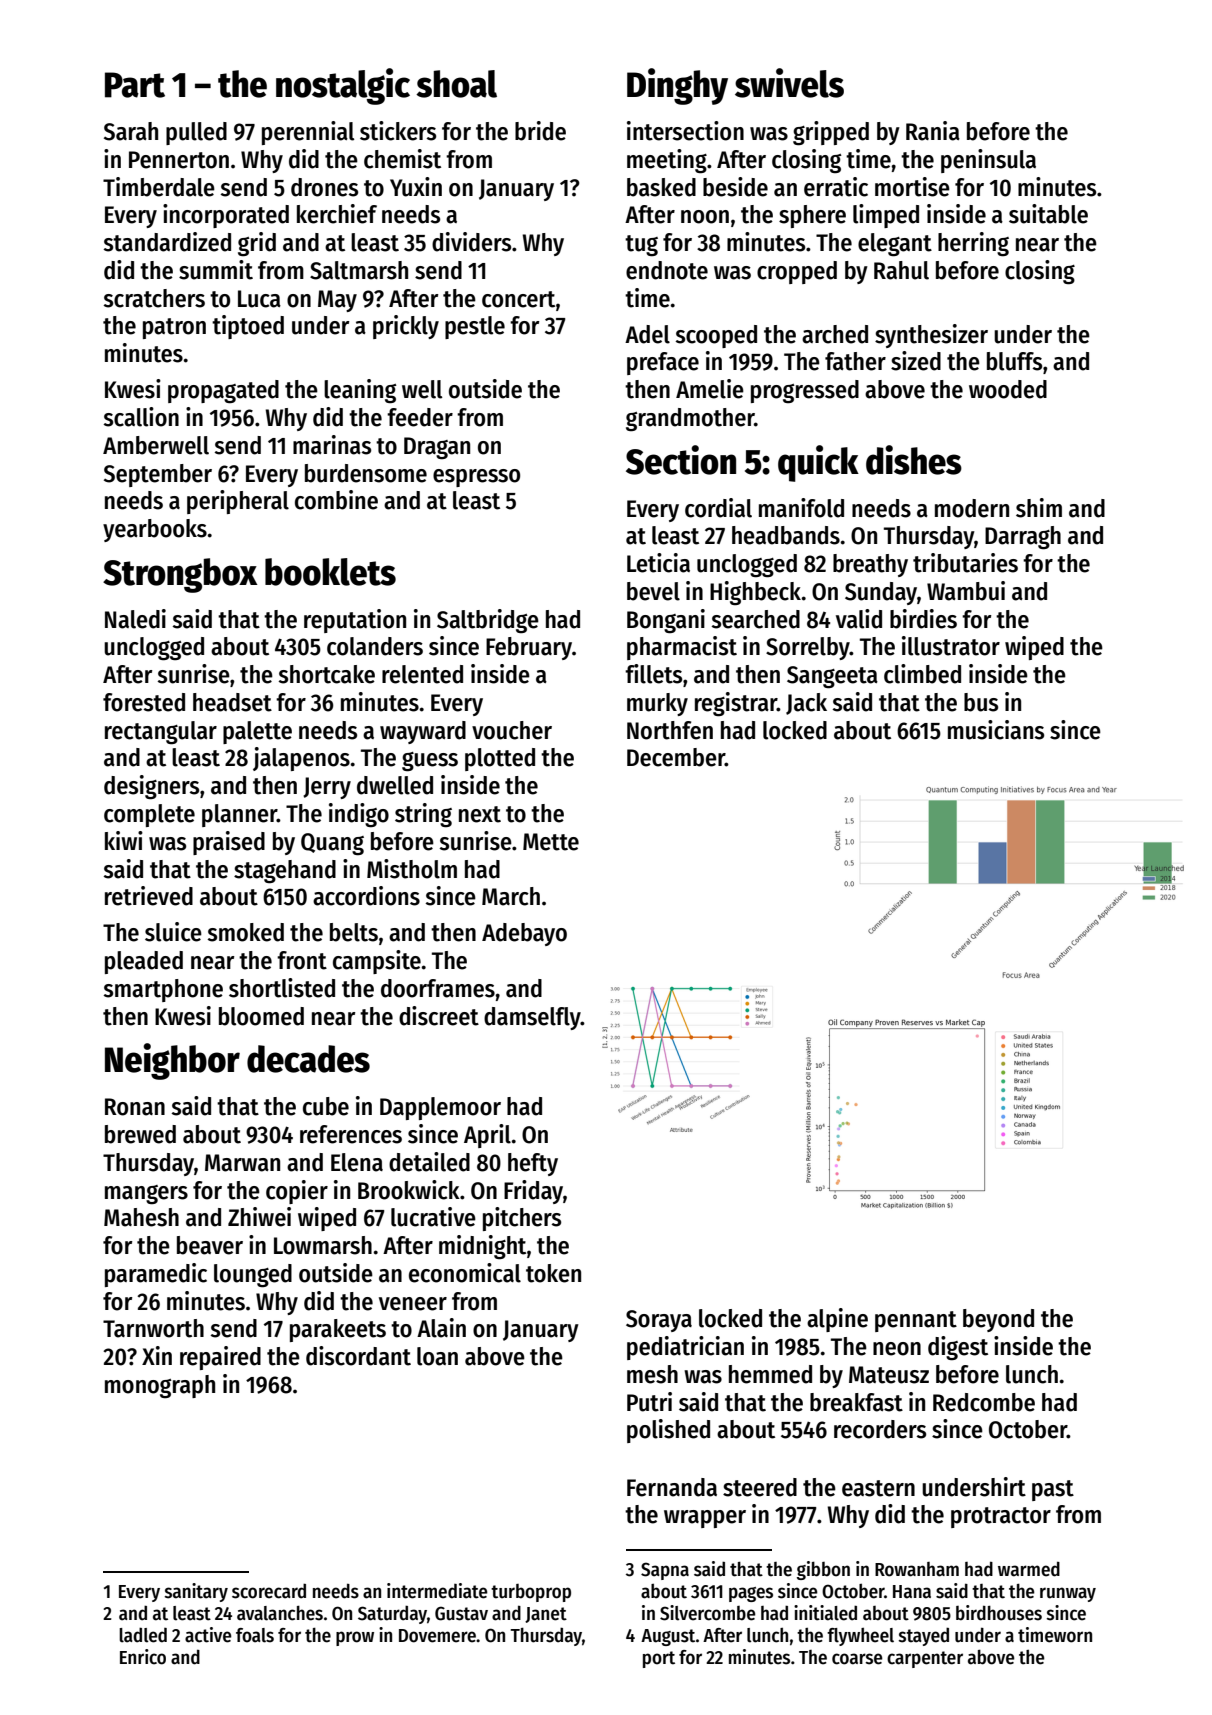 This screenshot has height=1715, width=1212. What do you see at coordinates (857, 1659) in the screenshot?
I see `coarse` at bounding box center [857, 1659].
